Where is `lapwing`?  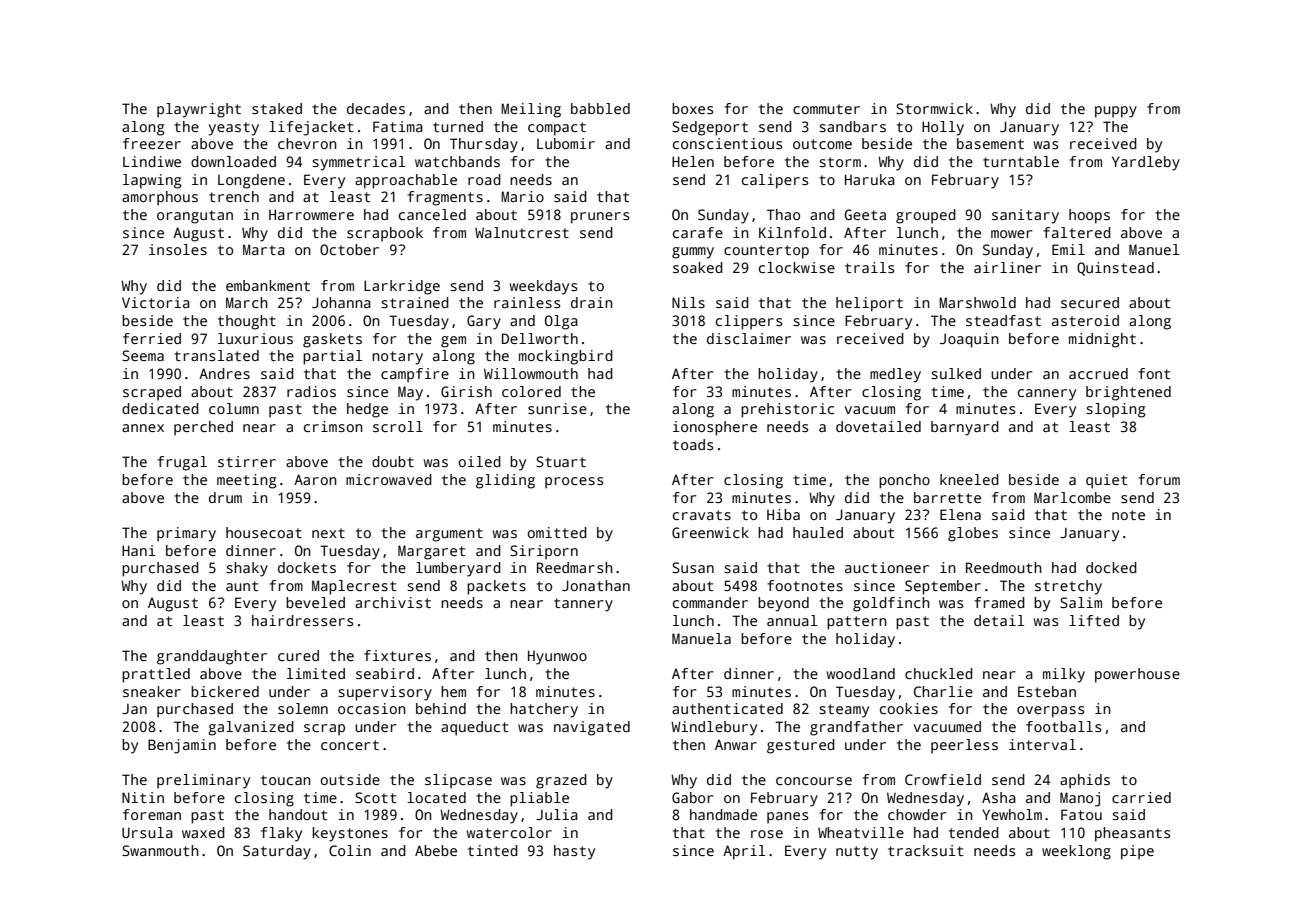
lapwing is located at coordinates (152, 181).
